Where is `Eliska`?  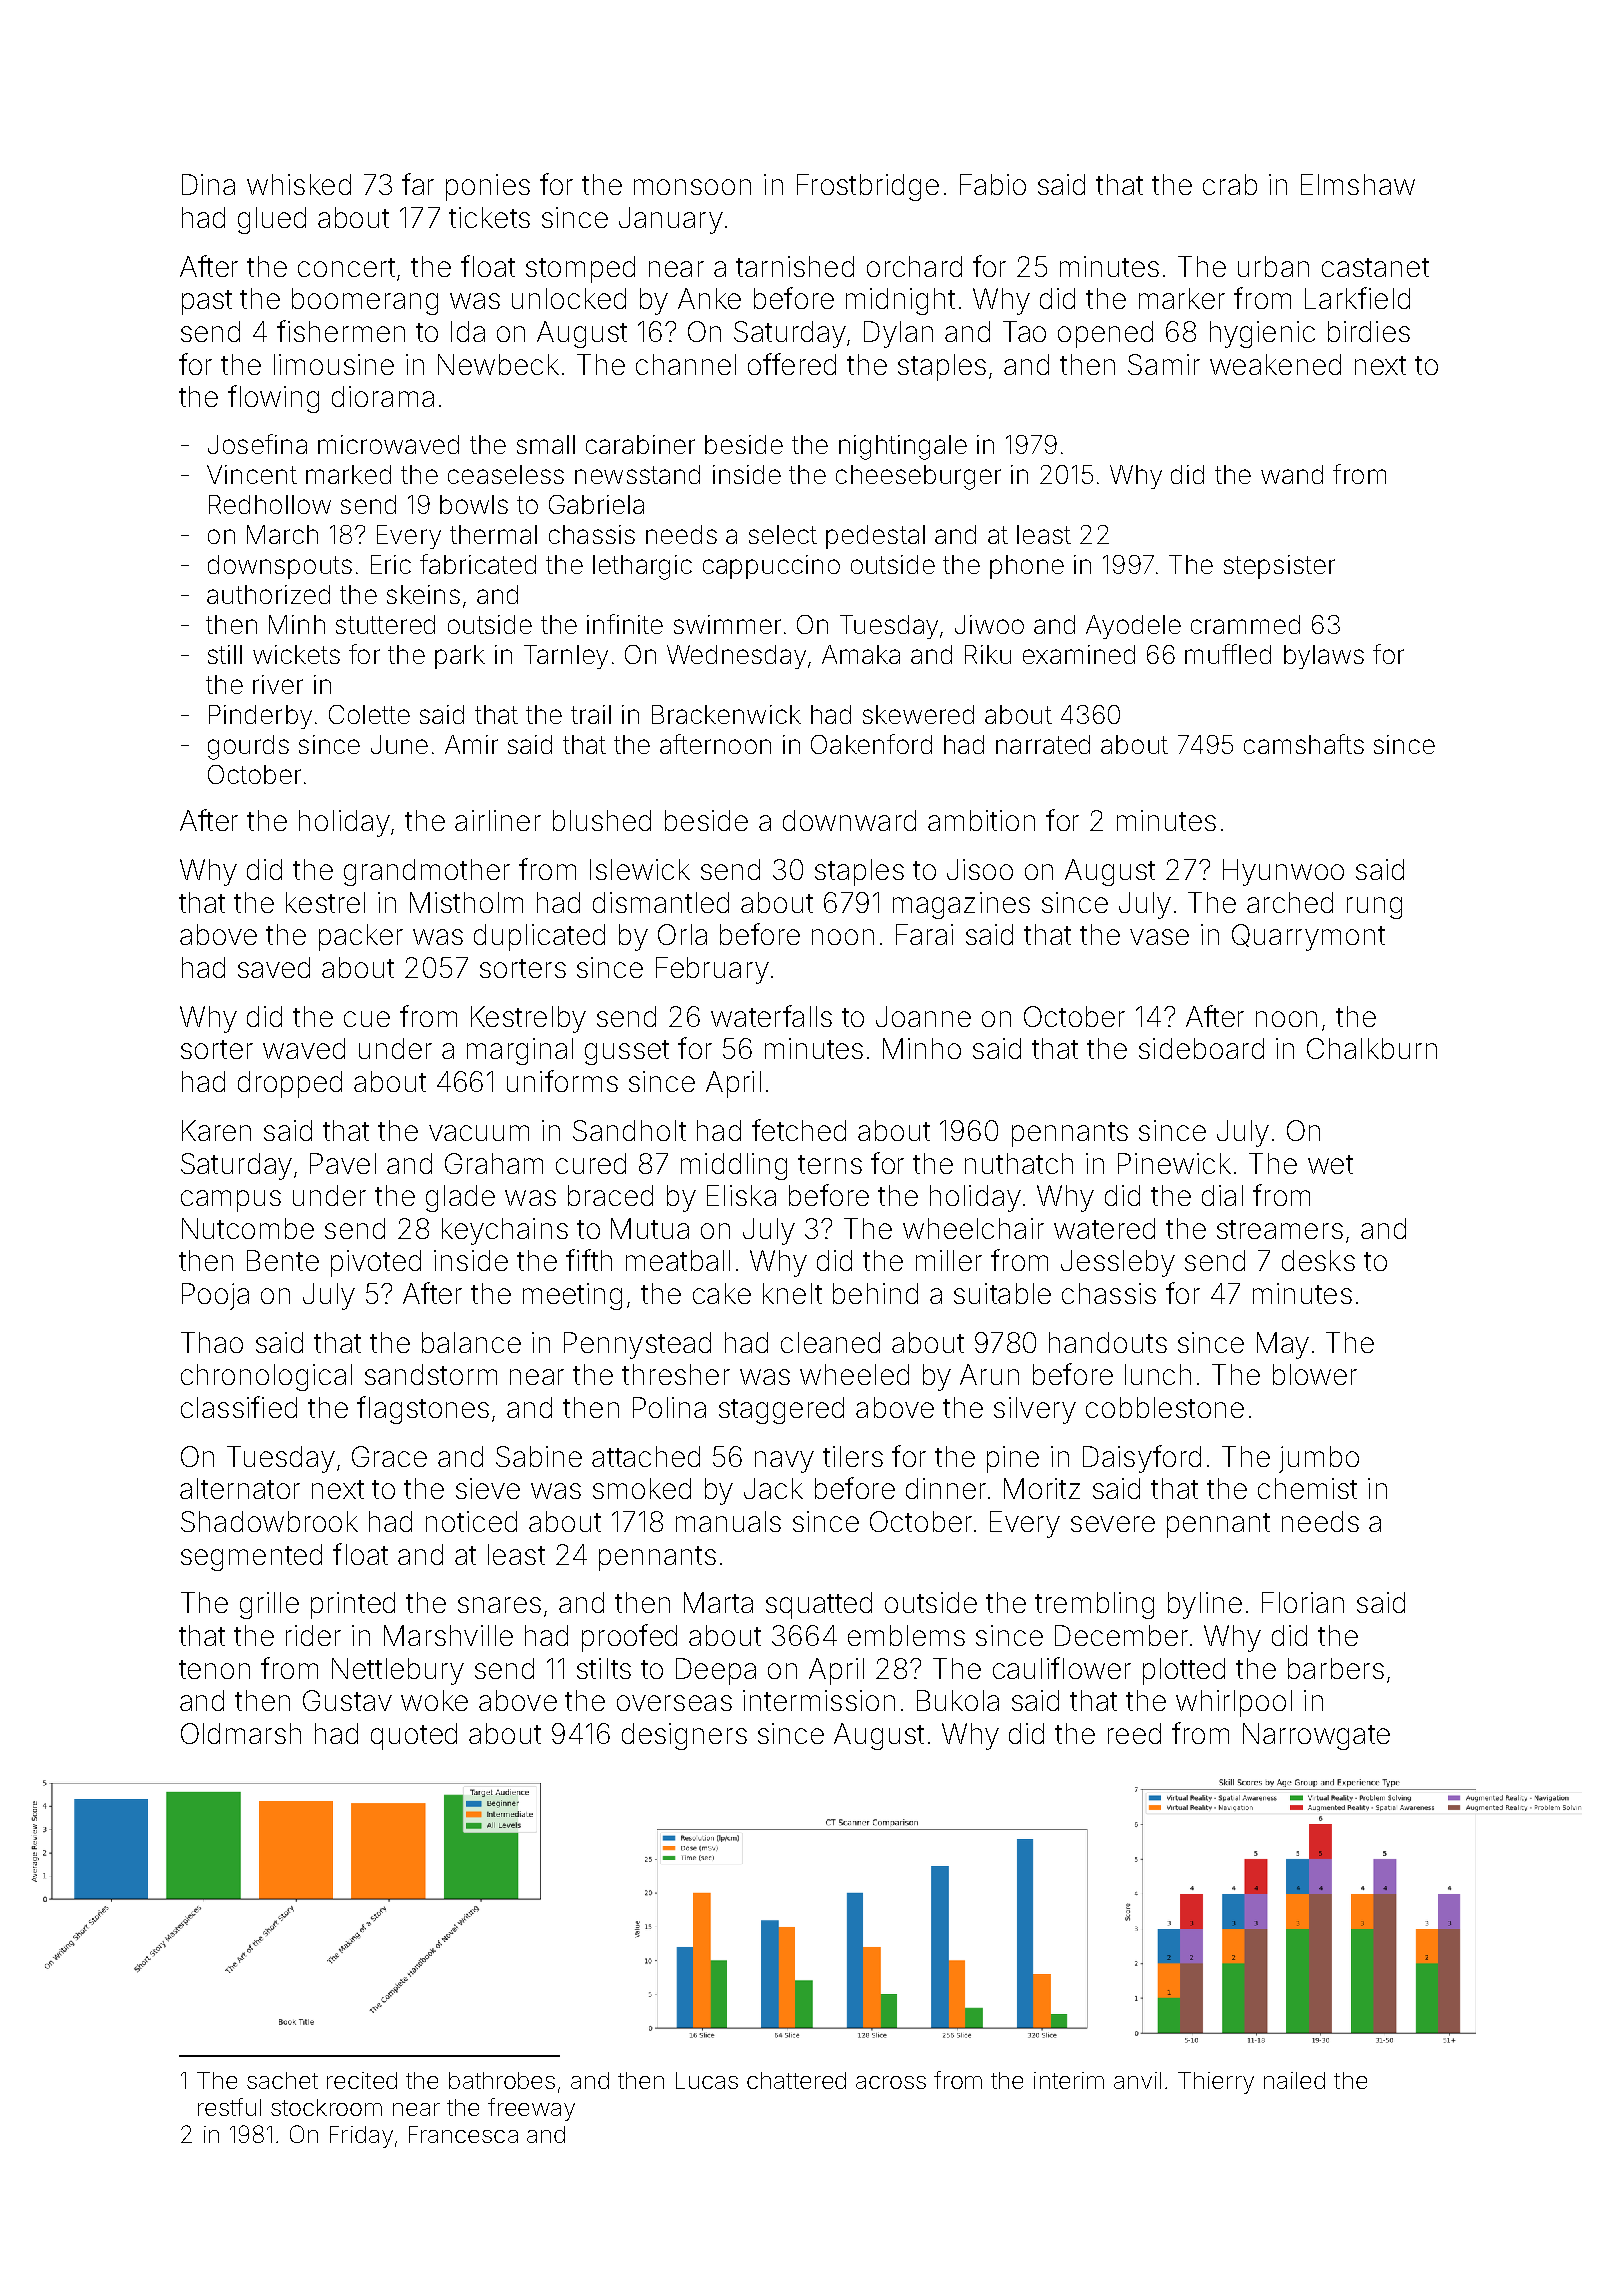
Eliska is located at coordinates (741, 1195).
